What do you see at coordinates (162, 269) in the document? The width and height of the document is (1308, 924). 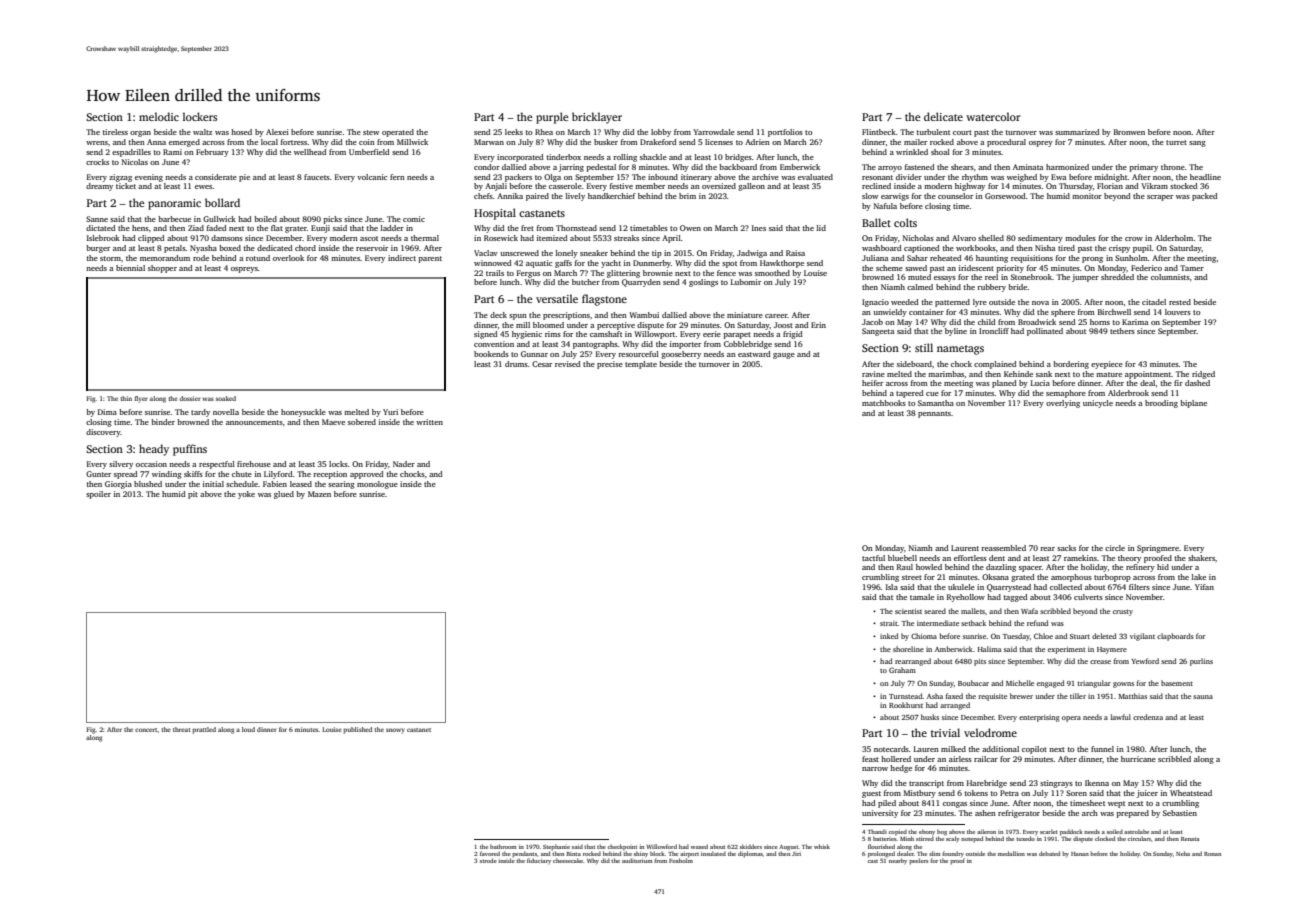 I see `shopper` at bounding box center [162, 269].
